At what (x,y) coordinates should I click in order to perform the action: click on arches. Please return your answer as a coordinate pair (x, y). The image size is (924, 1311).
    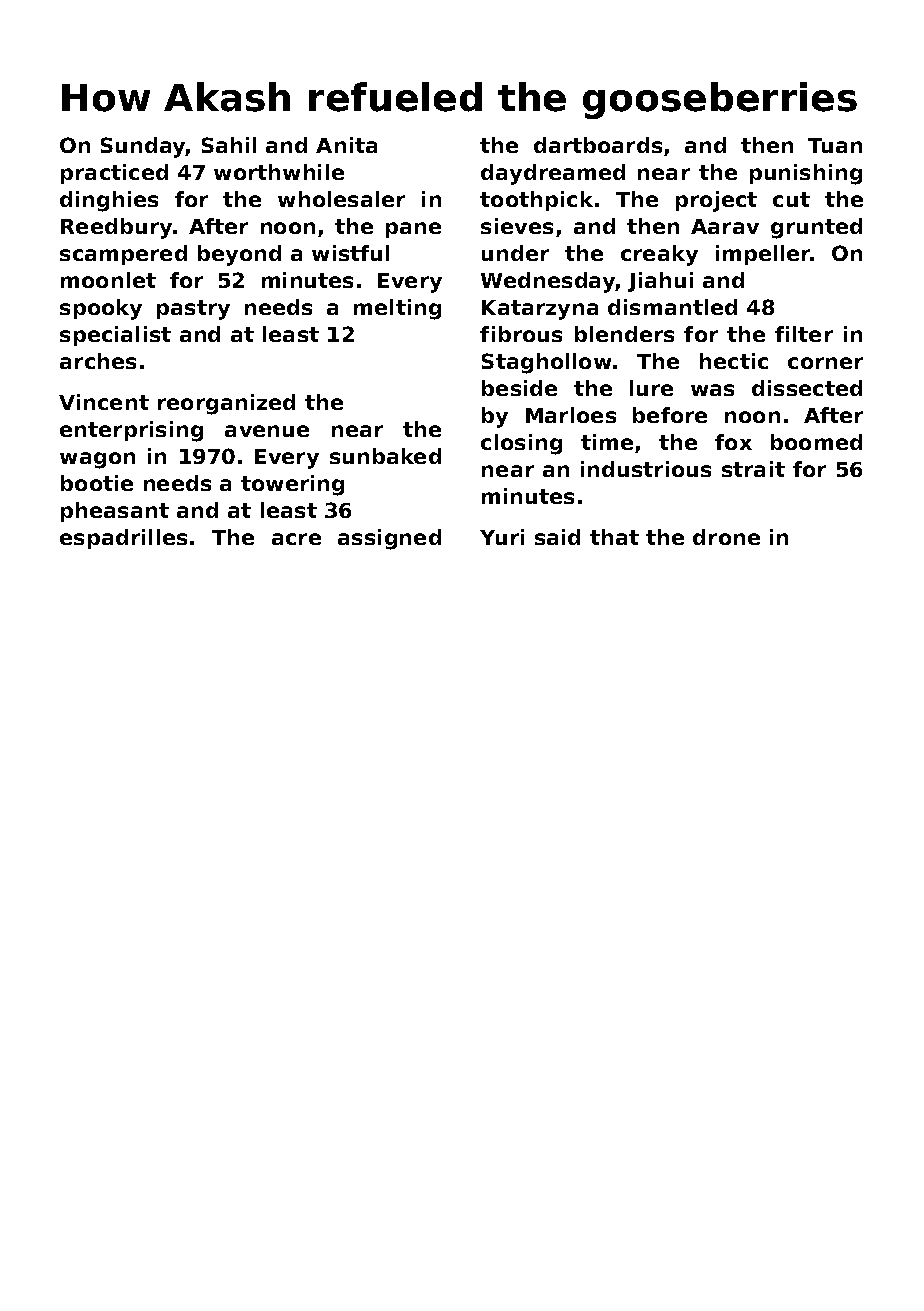
    Looking at the image, I should click on (98, 361).
